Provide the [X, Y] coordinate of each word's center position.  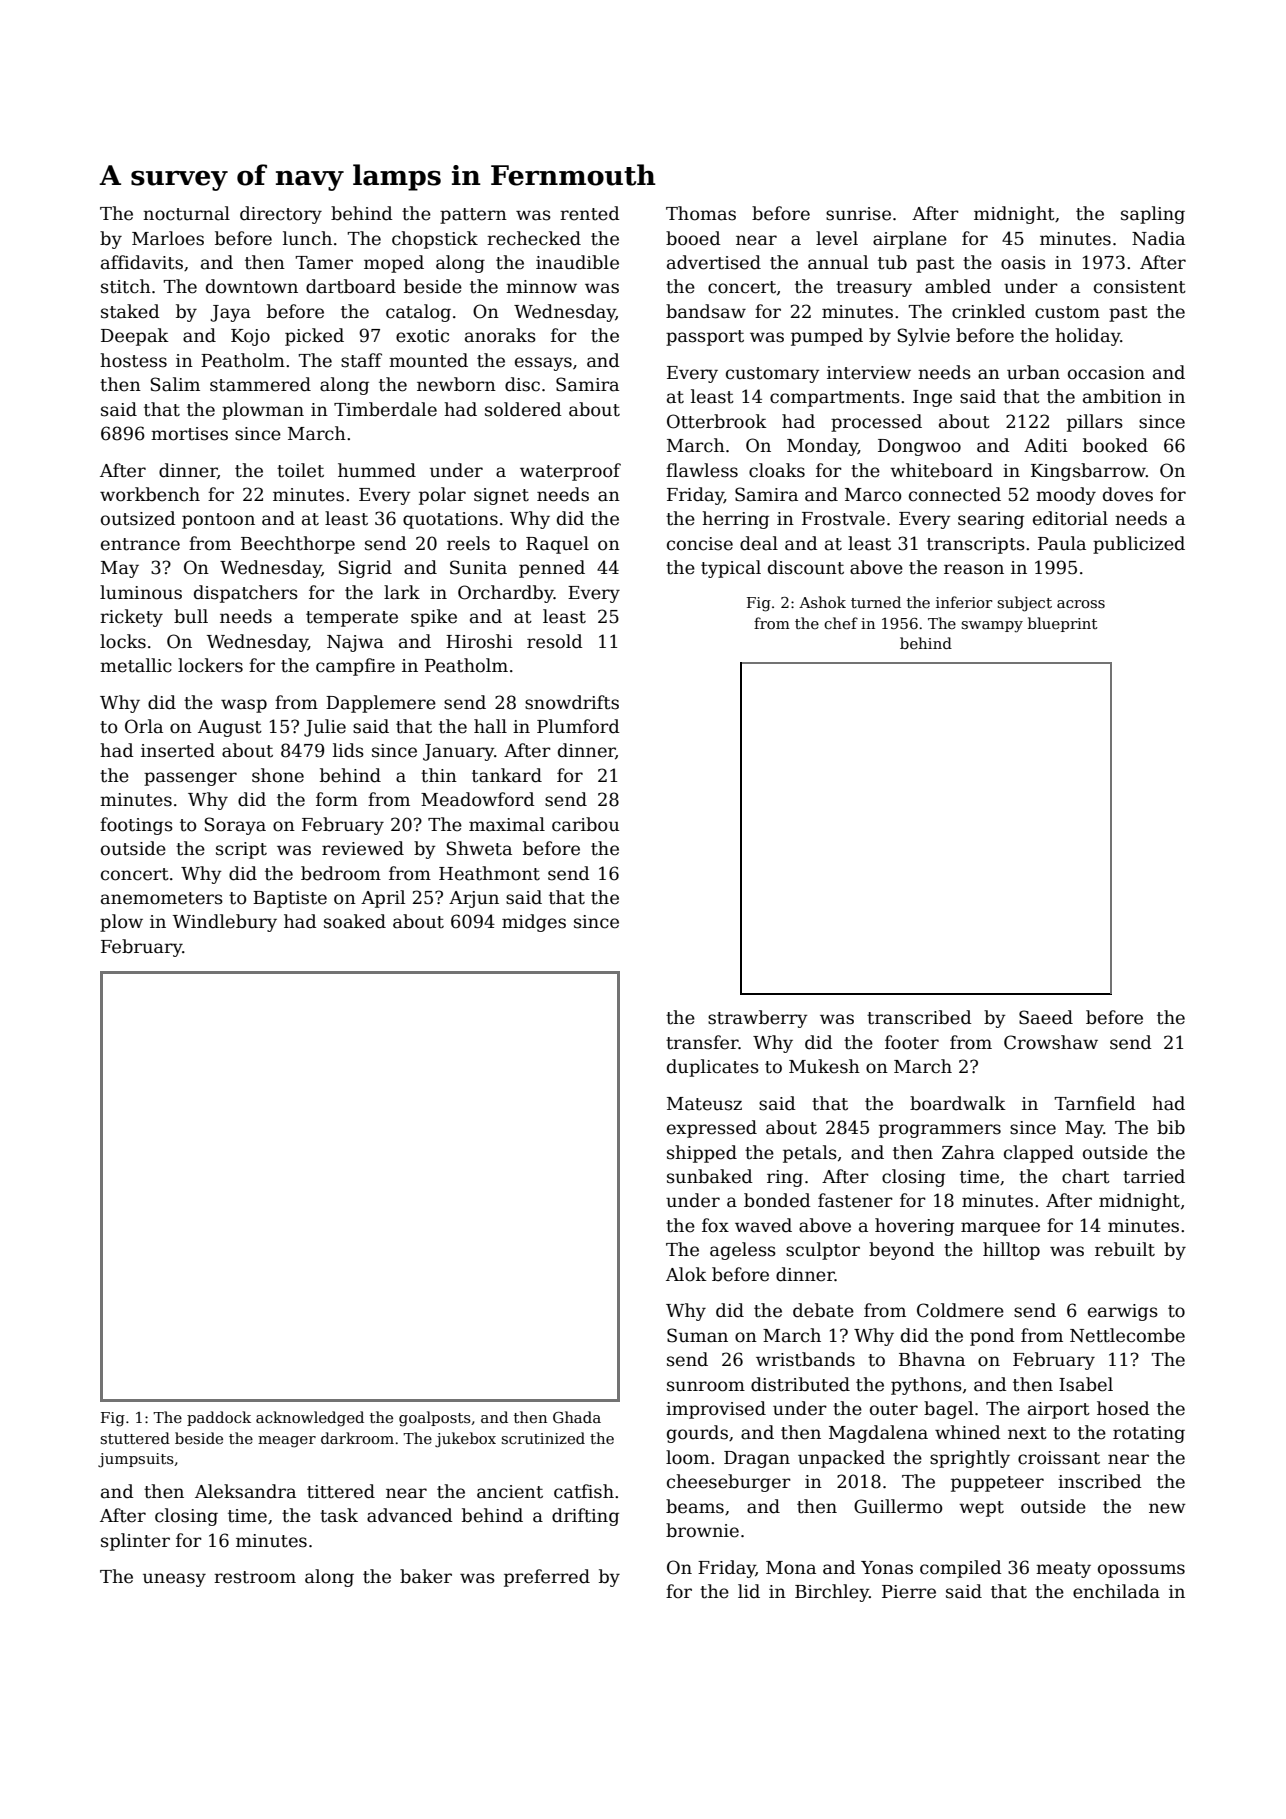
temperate [352, 619]
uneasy [174, 1580]
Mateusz [704, 1104]
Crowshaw [1051, 1042]
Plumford [578, 726]
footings [136, 826]
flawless [702, 470]
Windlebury [225, 923]
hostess [133, 360]
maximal [507, 824]
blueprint [1062, 624]
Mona [791, 1568]
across [1081, 604]
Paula [1062, 543]
